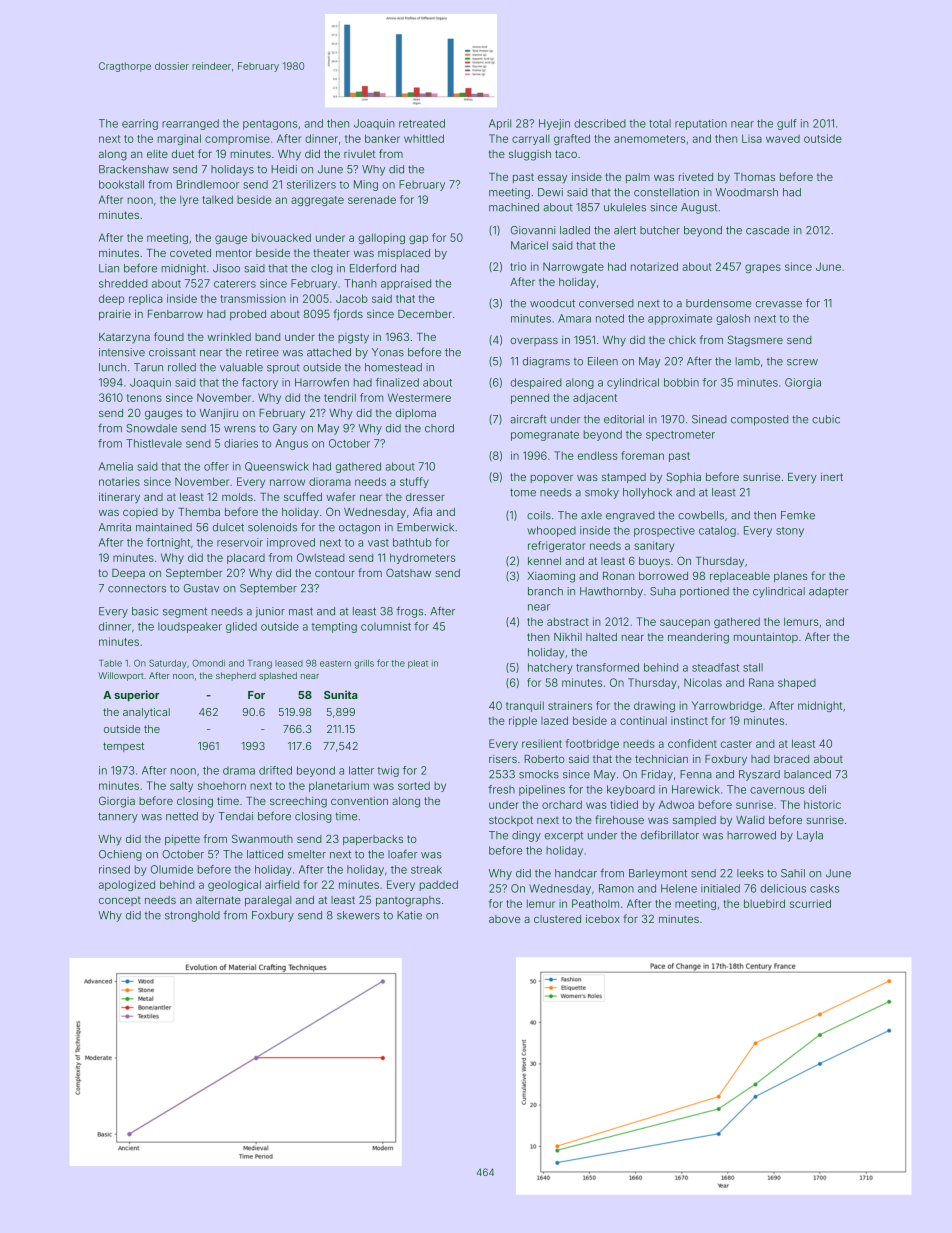 This screenshot has width=952, height=1233. I want to click on inert, so click(832, 476).
